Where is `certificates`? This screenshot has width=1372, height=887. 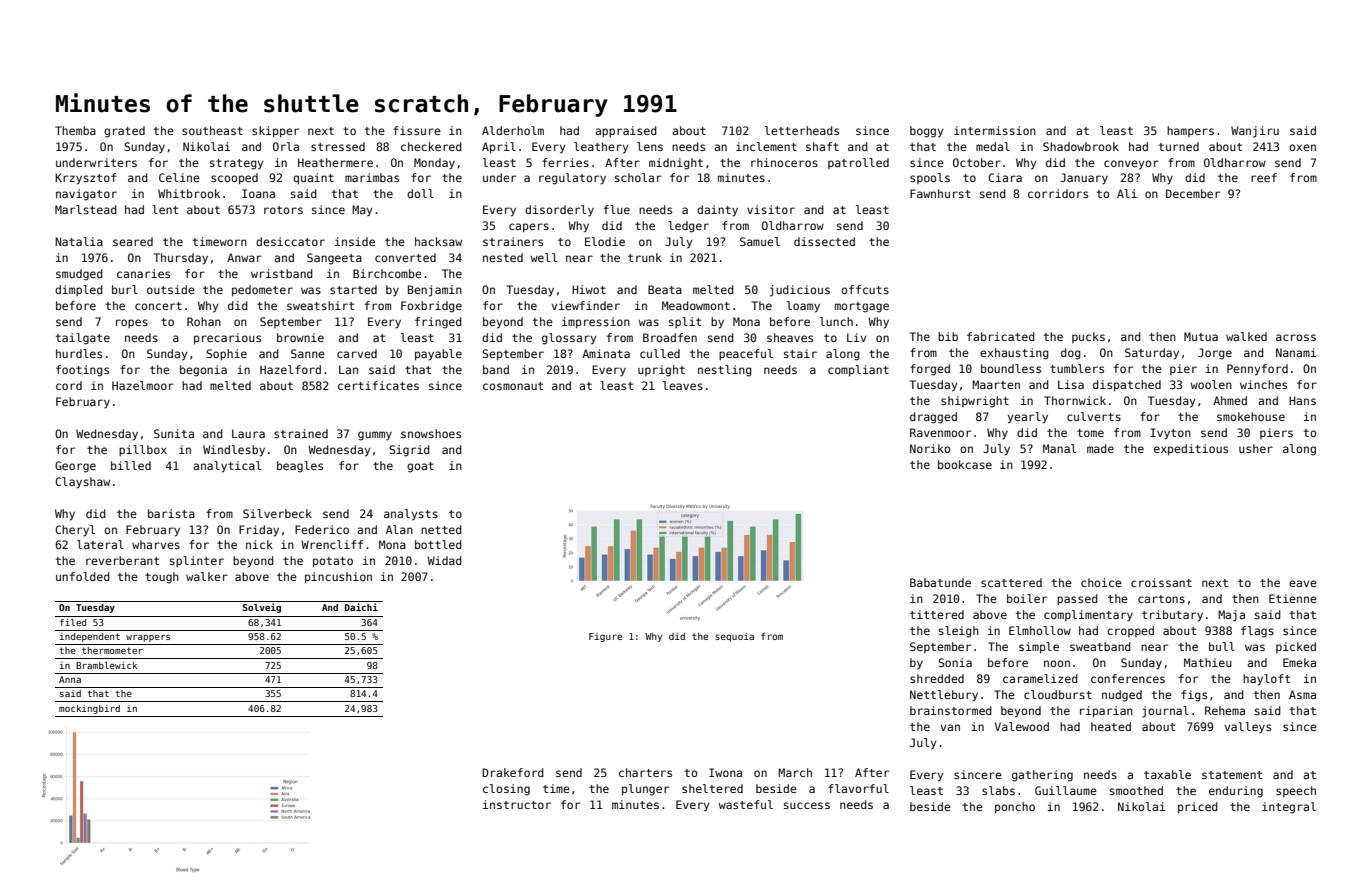 certificates is located at coordinates (378, 385).
